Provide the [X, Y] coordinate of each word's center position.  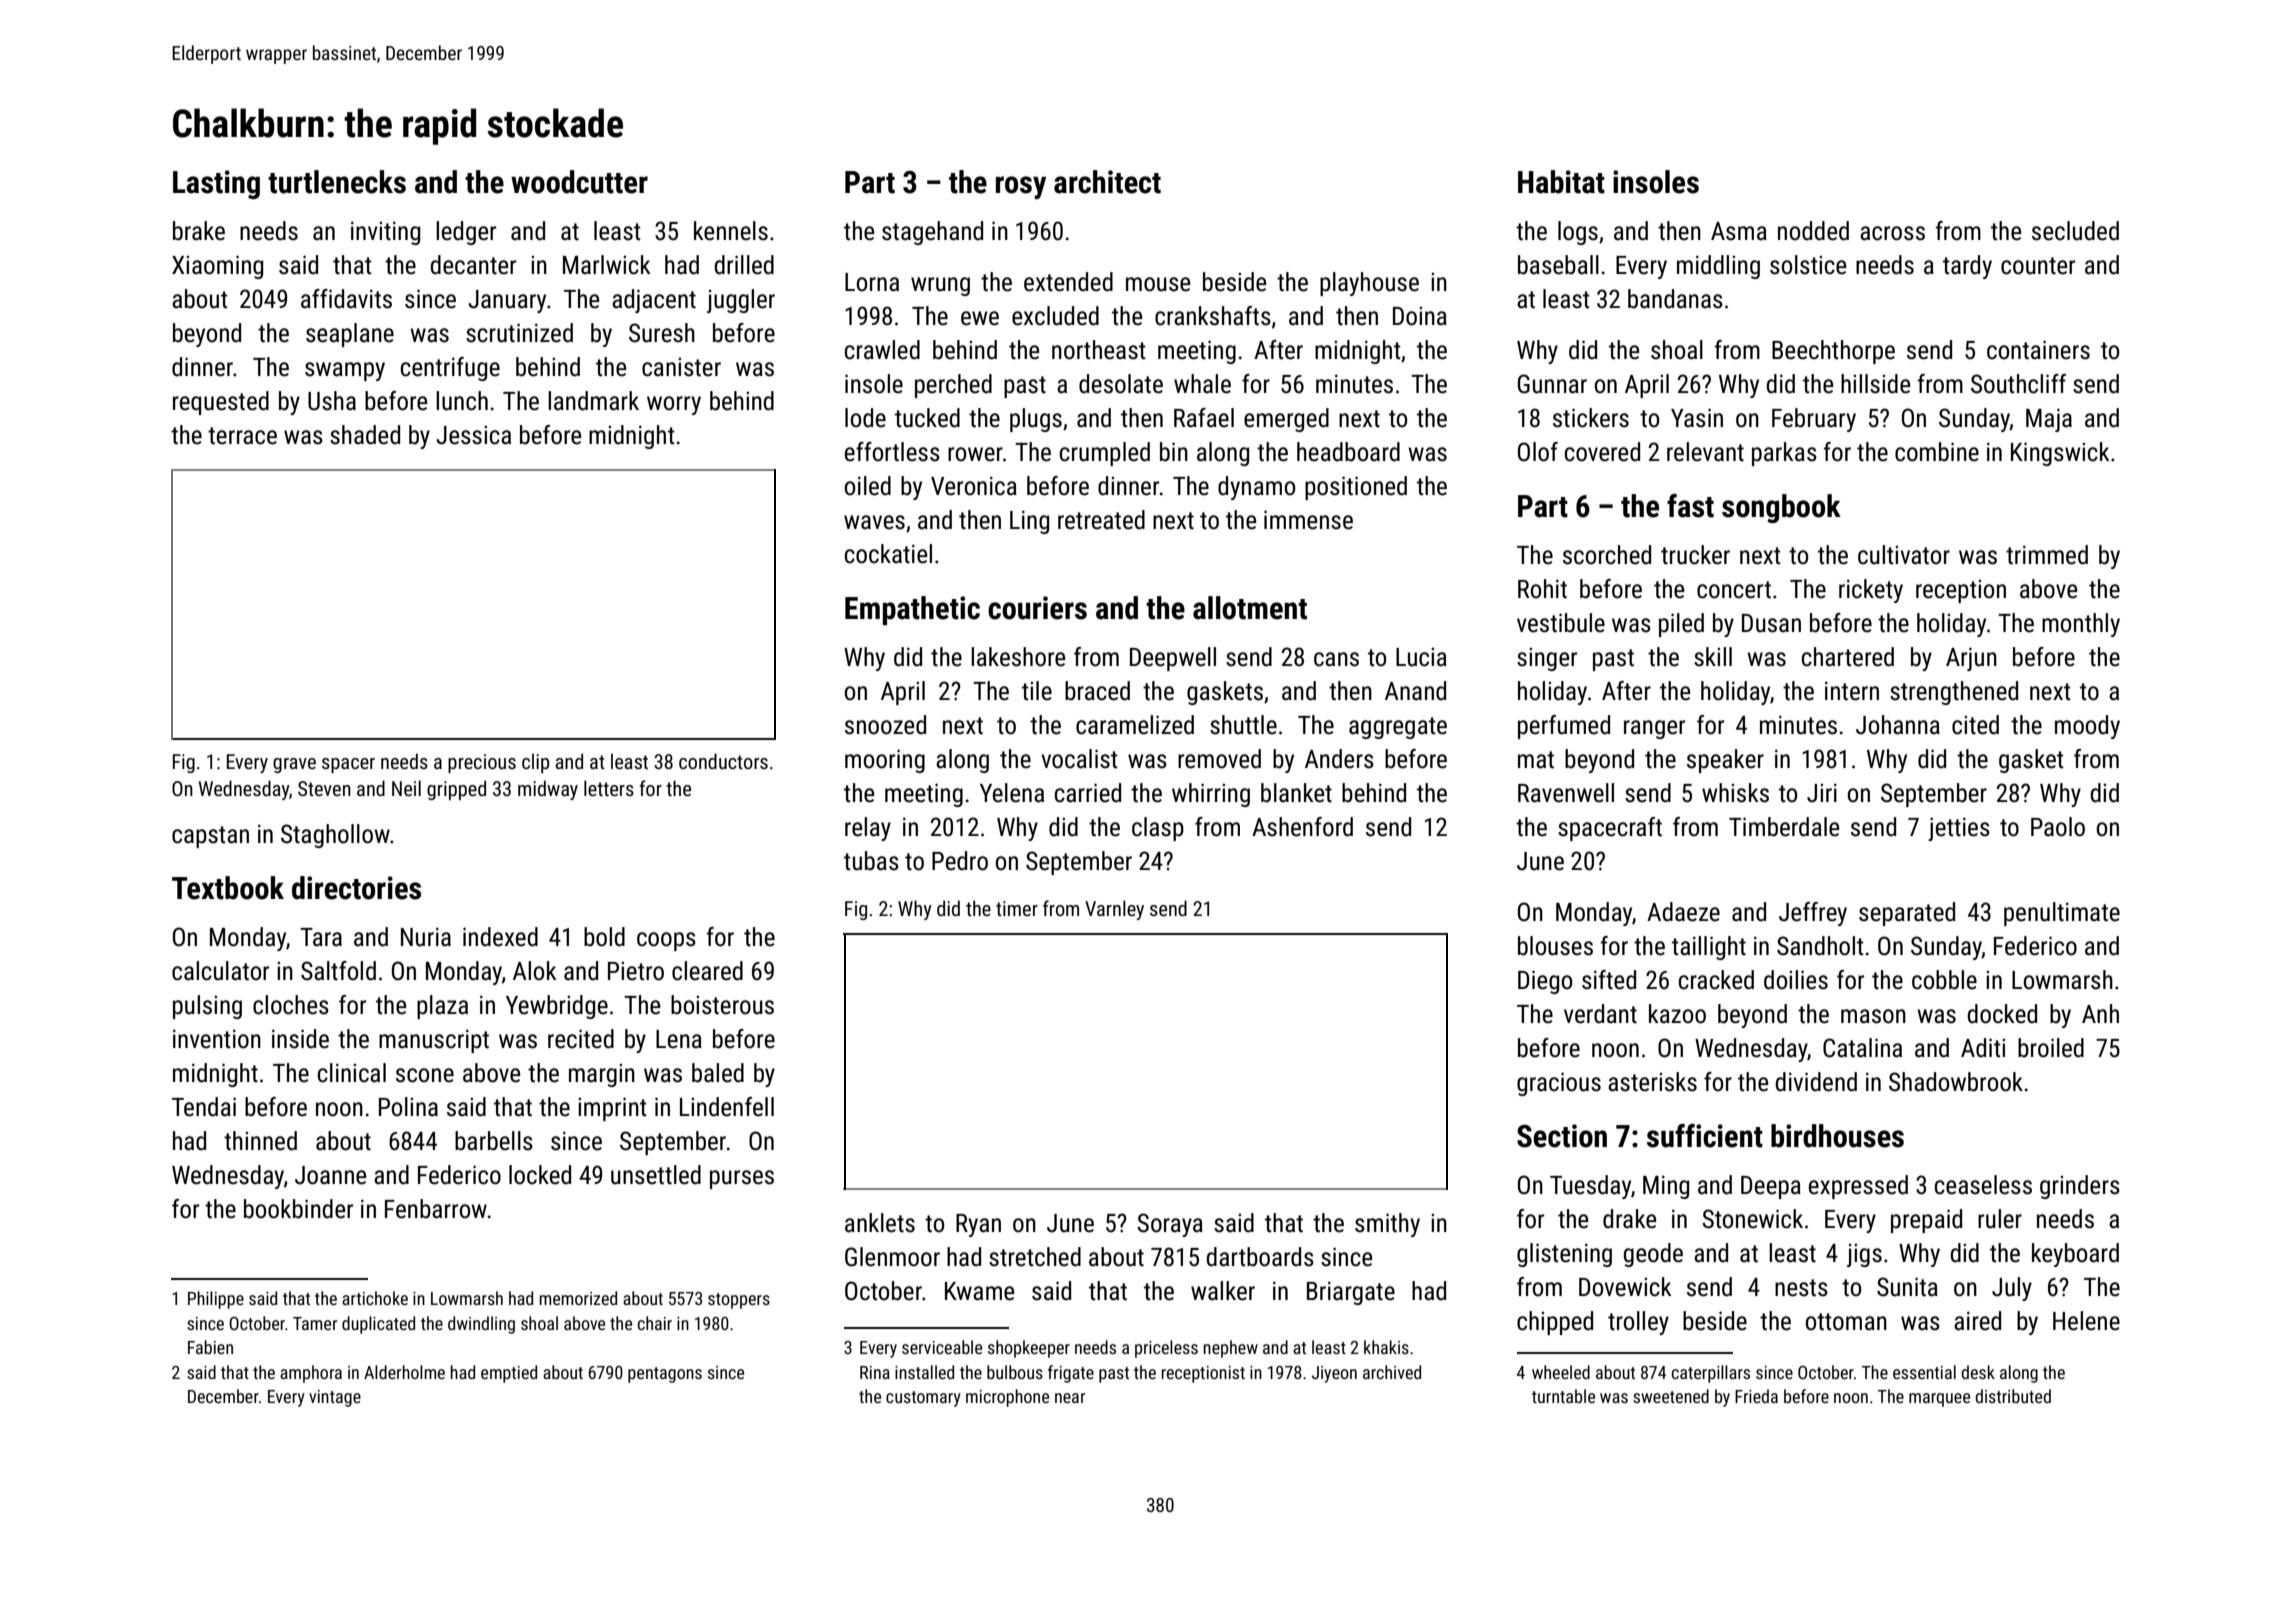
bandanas [1675, 299]
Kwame [979, 1291]
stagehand [932, 233]
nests [1801, 1288]
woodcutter [579, 182]
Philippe [216, 1300]
